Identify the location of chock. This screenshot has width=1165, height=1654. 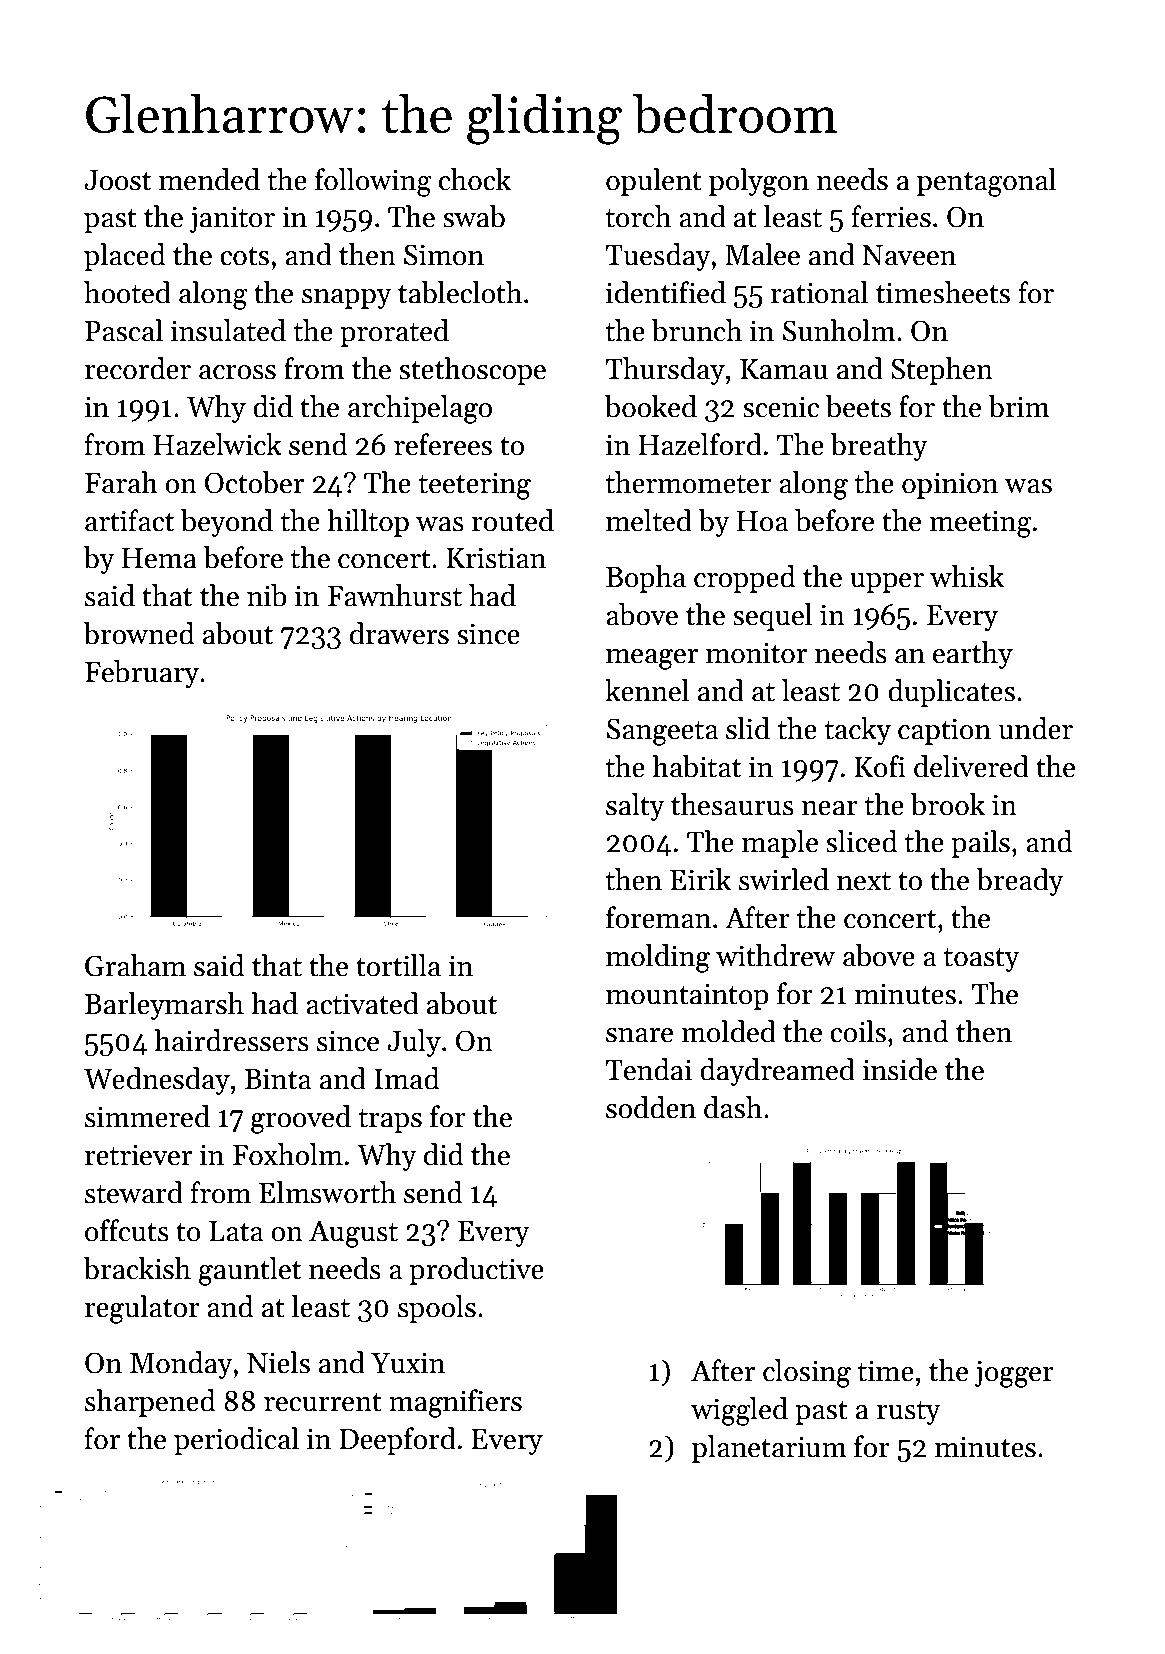
(475, 179).
